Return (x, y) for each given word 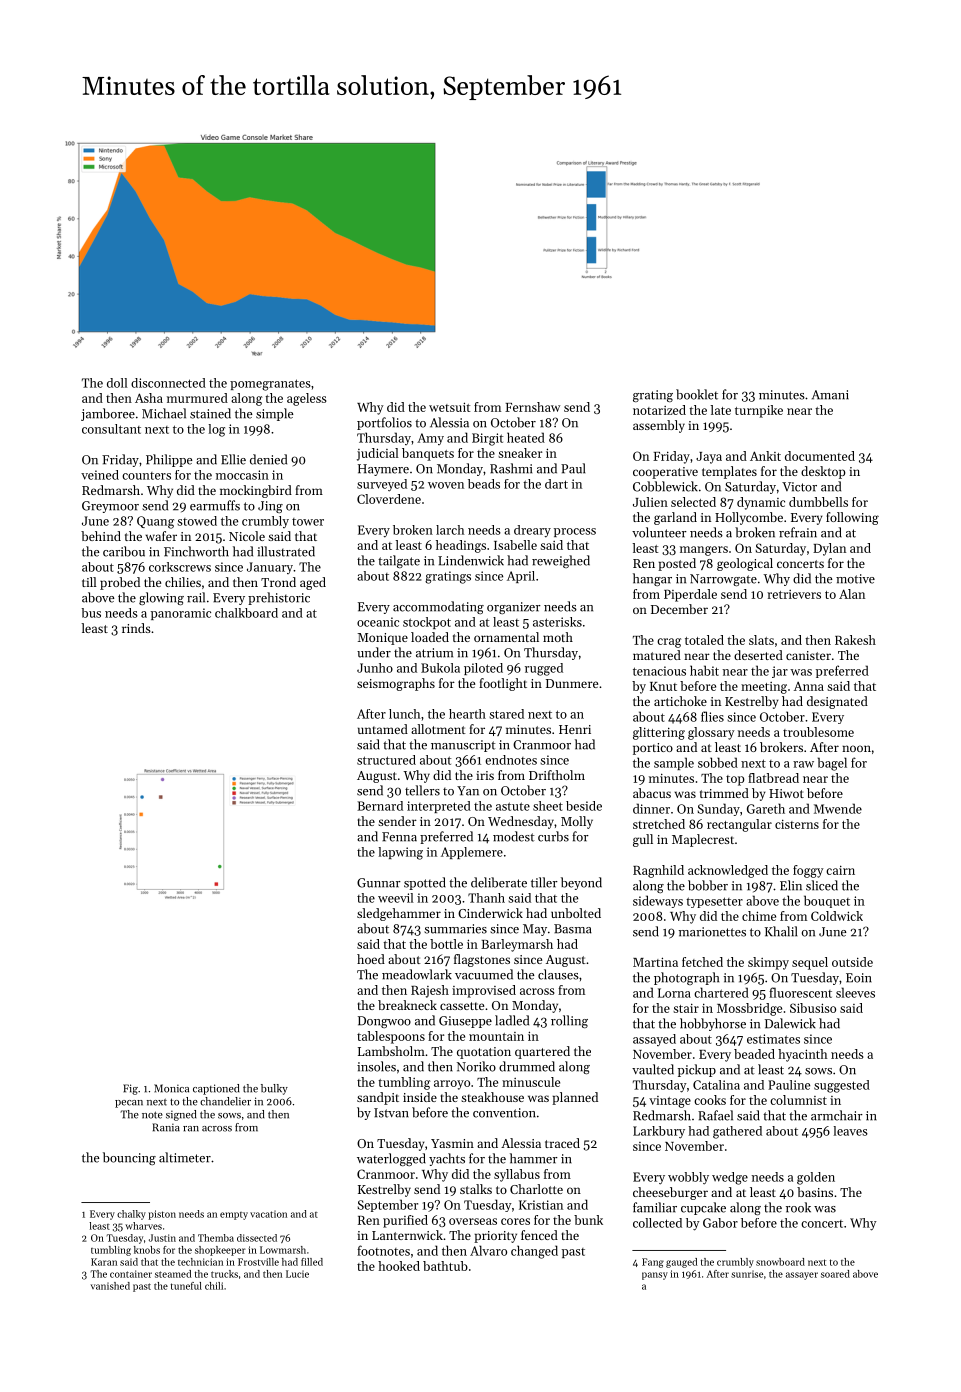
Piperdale (690, 595)
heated (526, 437)
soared (835, 1274)
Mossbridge (749, 1009)
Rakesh (855, 640)
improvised (484, 991)
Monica (171, 1088)
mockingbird (256, 491)
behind (101, 536)
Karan (104, 1262)
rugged (544, 669)
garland (675, 518)
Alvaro (488, 1250)
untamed (383, 729)
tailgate (399, 561)
